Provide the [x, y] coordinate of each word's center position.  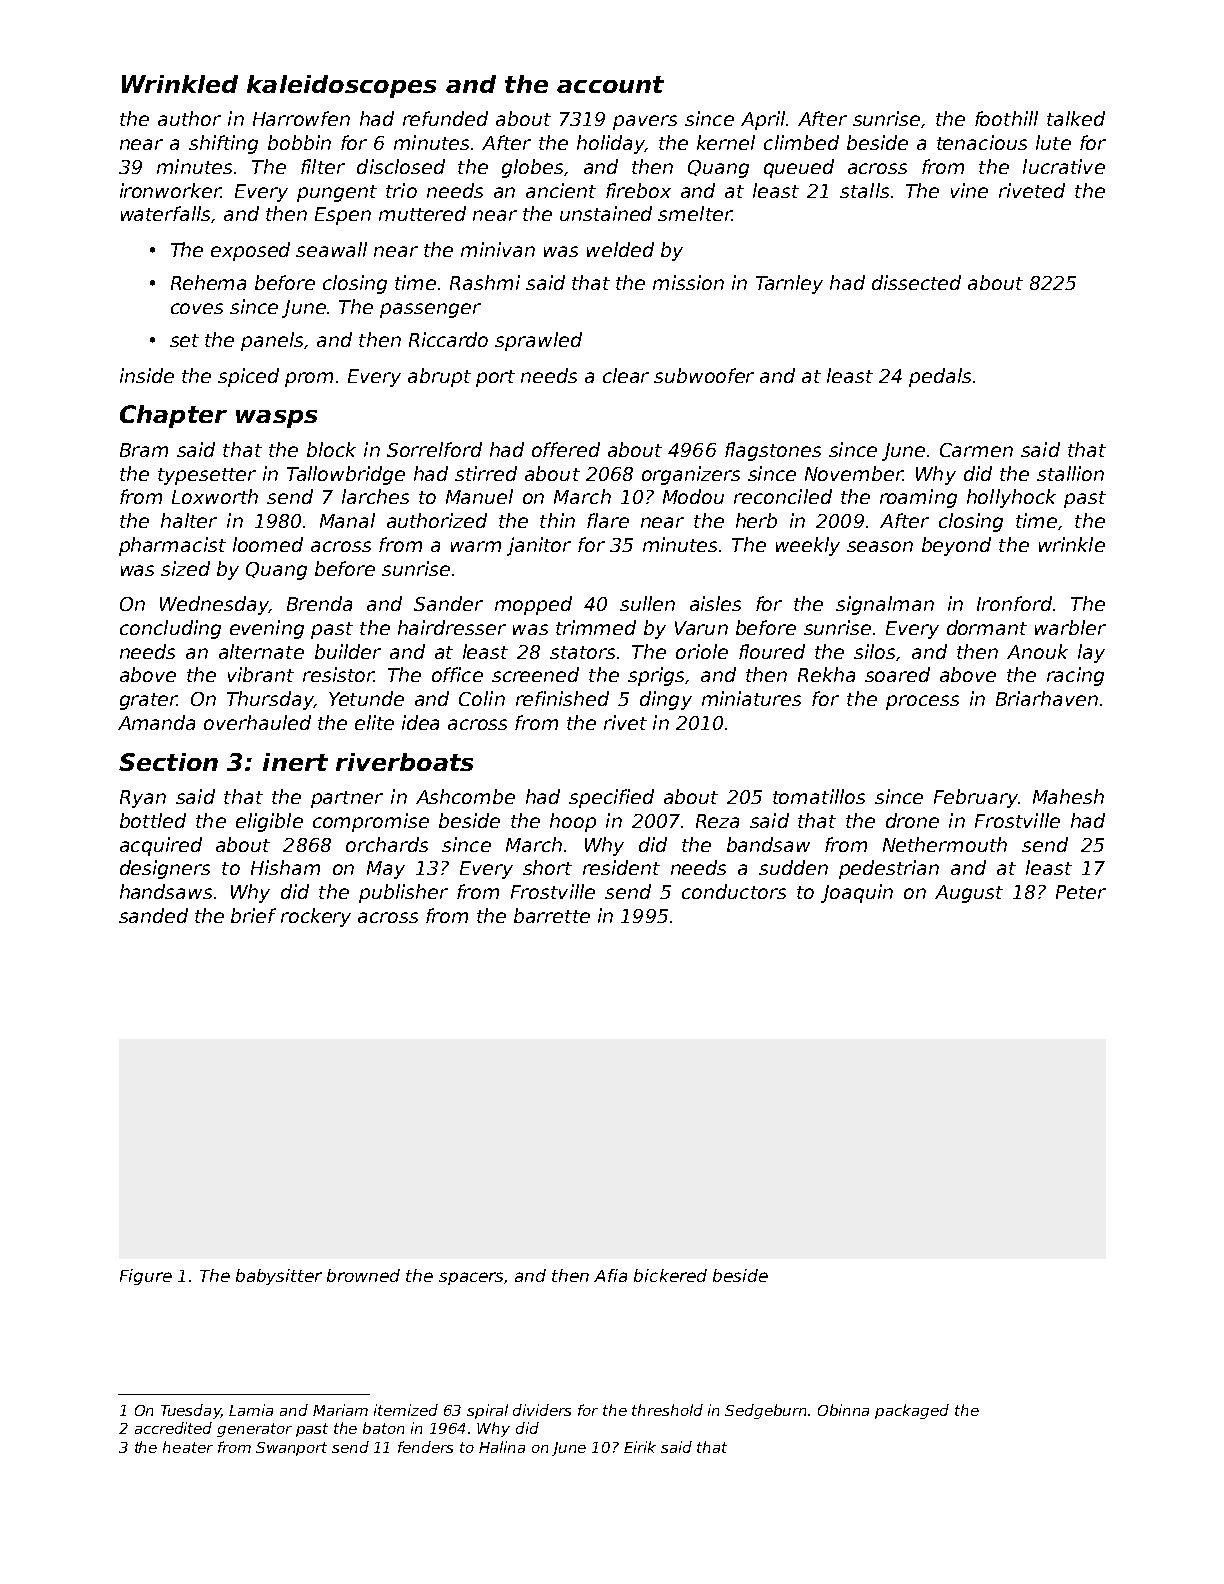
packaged [912, 1411]
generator [254, 1430]
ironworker [170, 190]
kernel [726, 142]
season [880, 546]
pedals [940, 377]
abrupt [439, 377]
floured [772, 651]
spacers [471, 1278]
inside [147, 375]
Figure [146, 1277]
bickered [670, 1275]
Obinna [843, 1410]
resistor [338, 674]
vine [969, 190]
